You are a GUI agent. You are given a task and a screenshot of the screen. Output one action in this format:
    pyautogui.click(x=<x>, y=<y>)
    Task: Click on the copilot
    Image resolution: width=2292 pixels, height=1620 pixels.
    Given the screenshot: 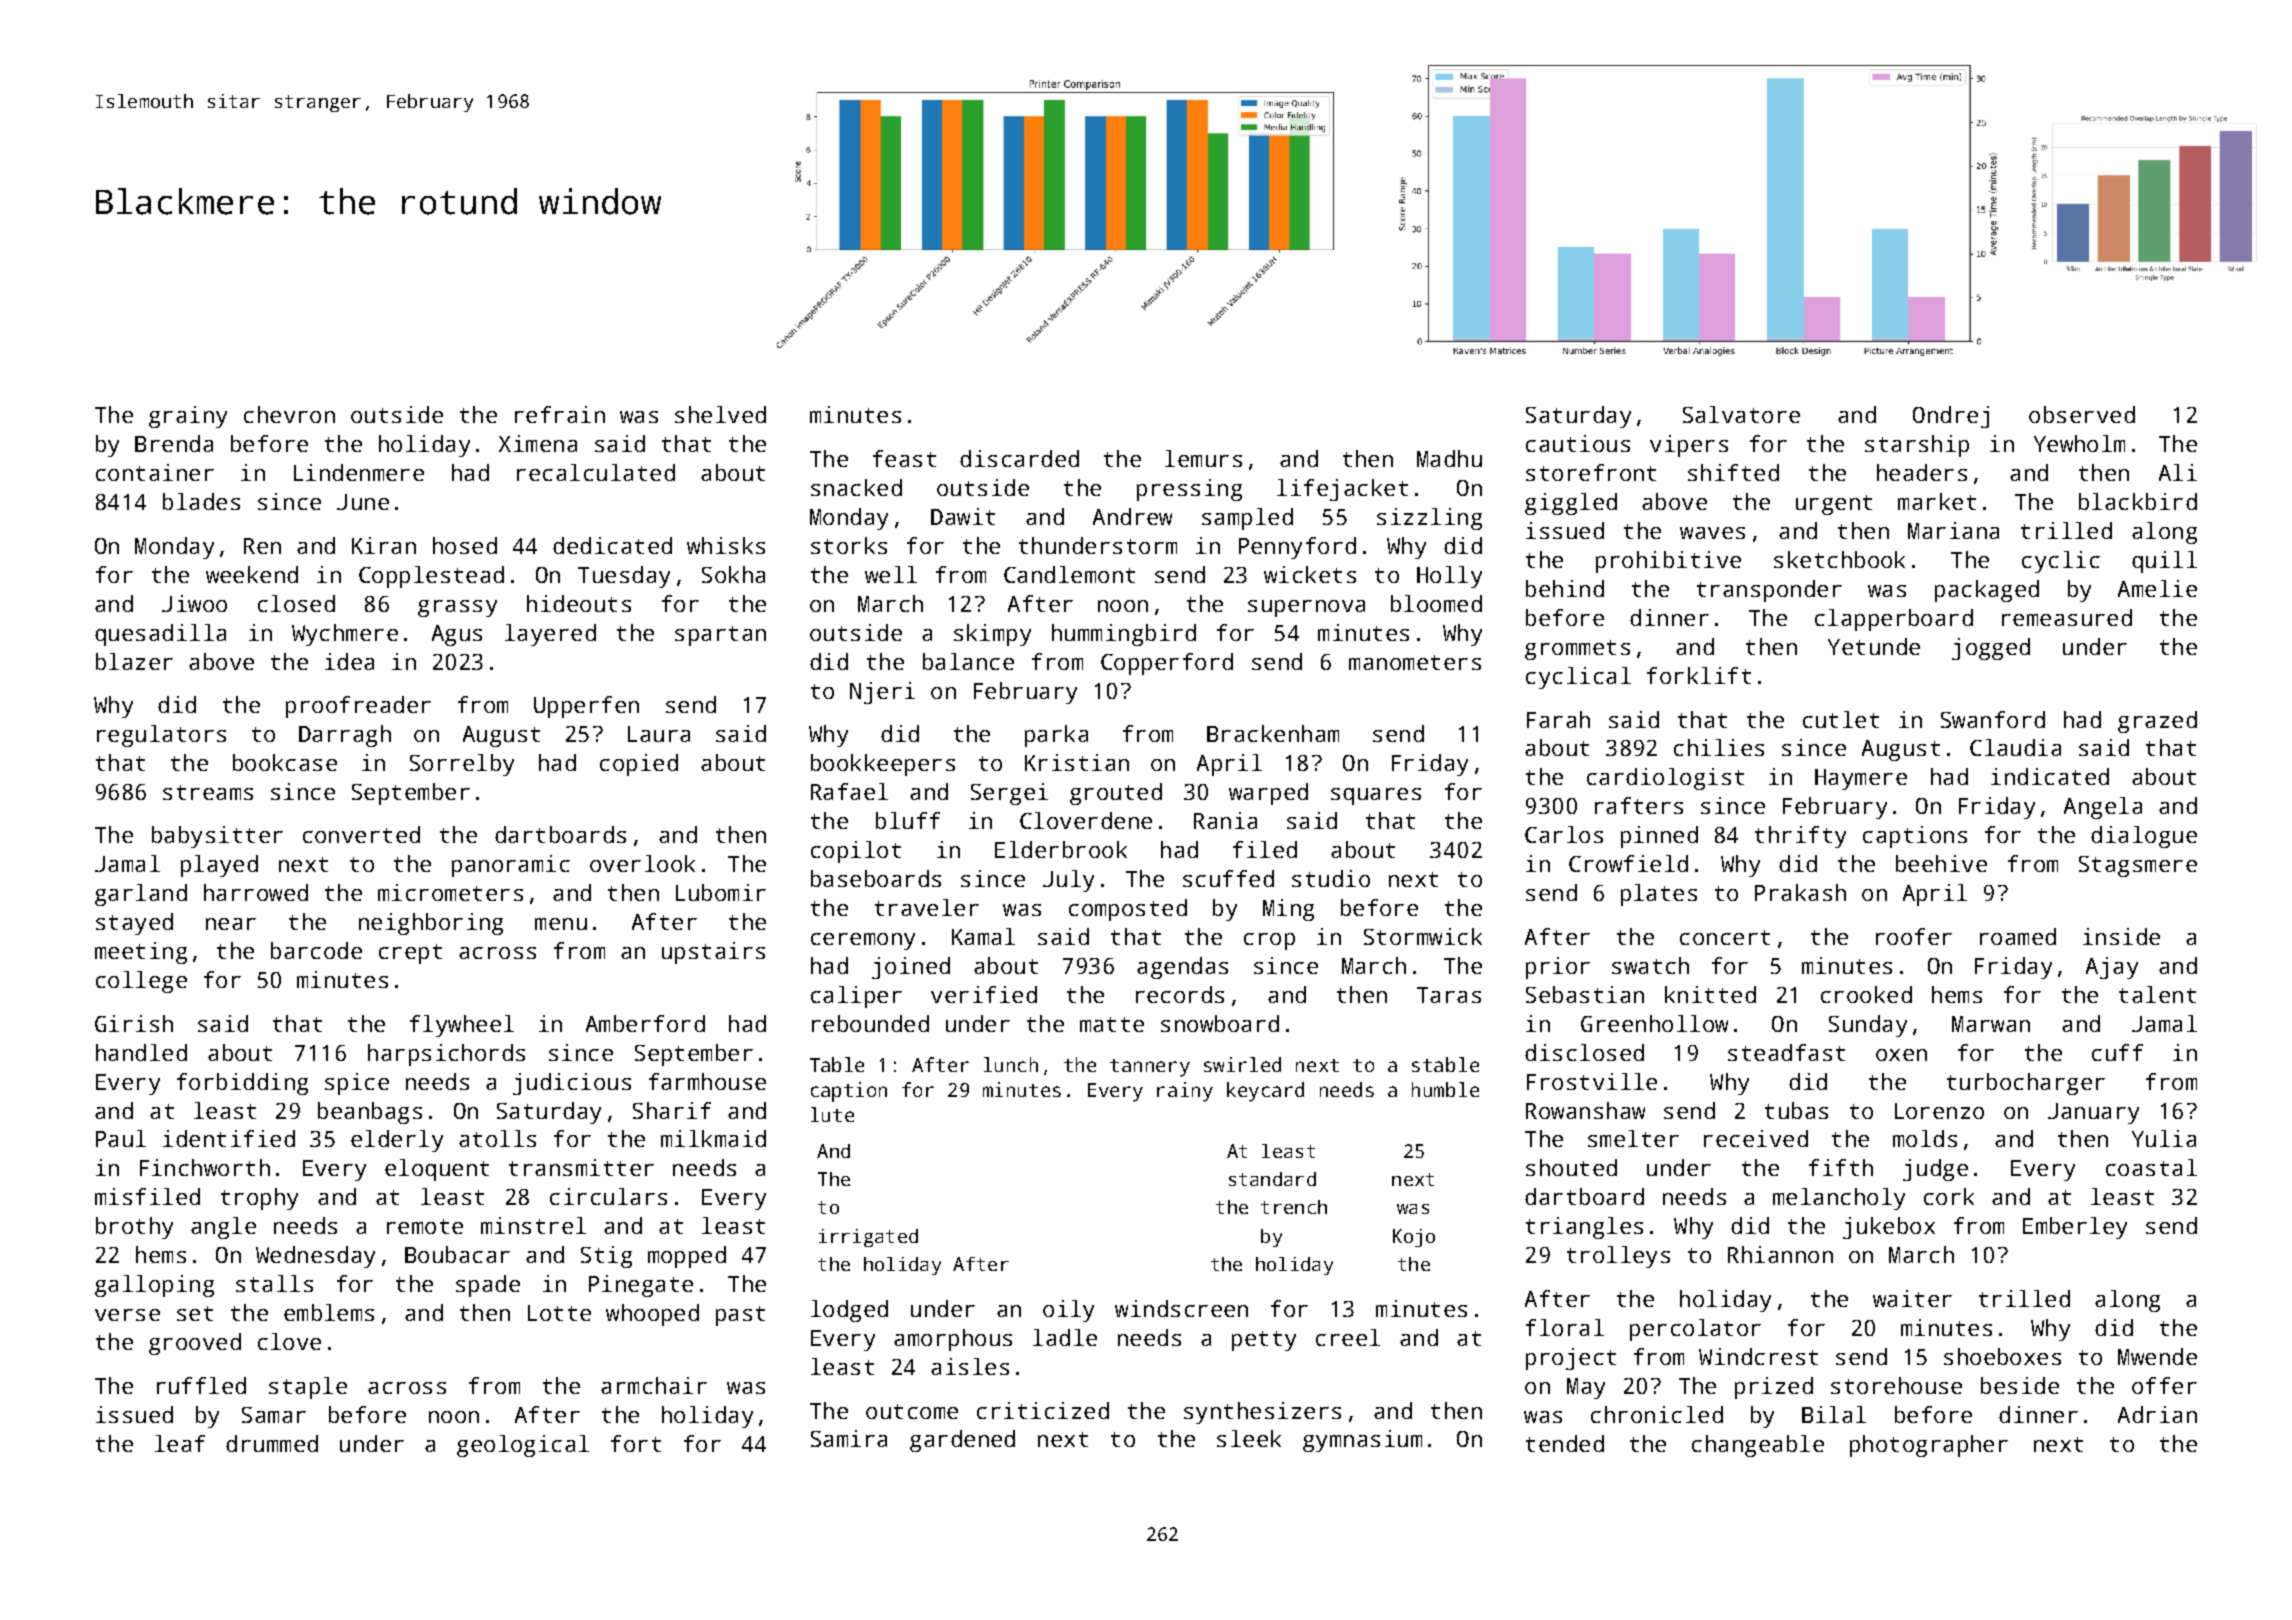 What is the action you would take?
    pyautogui.click(x=856, y=852)
